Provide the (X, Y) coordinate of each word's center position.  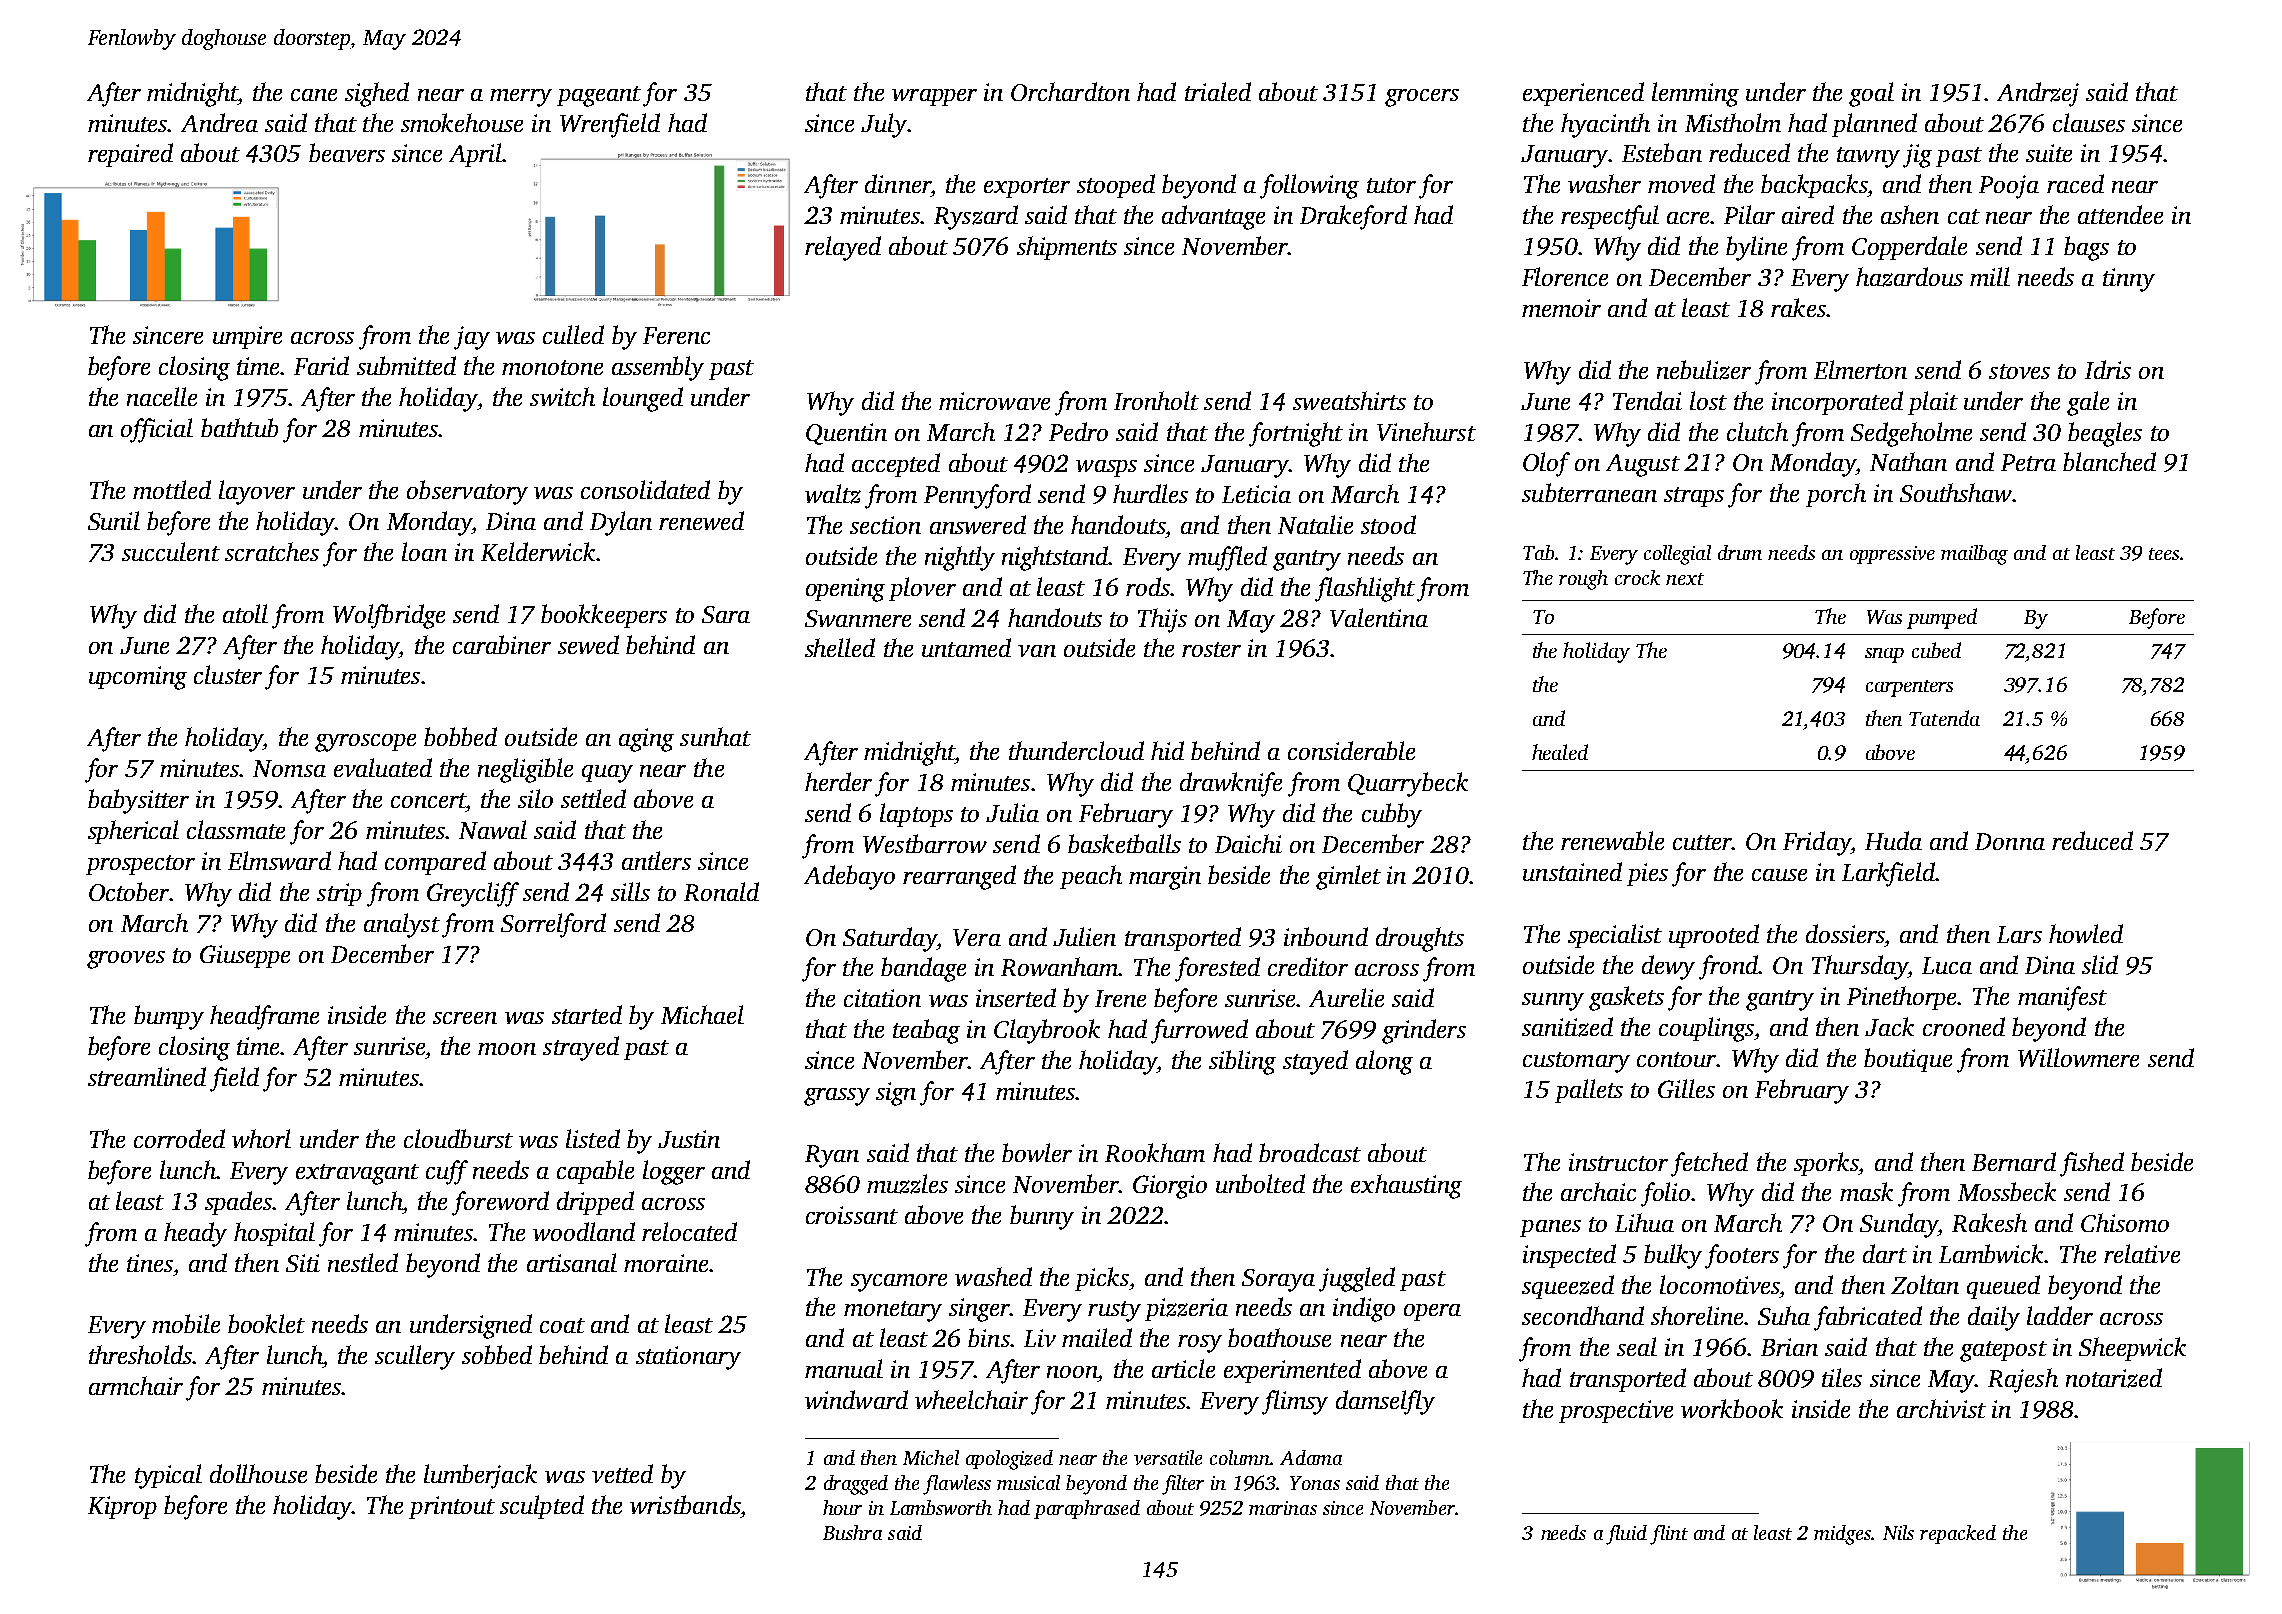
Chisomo (2125, 1222)
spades (238, 1203)
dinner (898, 183)
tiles (1842, 1377)
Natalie (1315, 524)
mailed (1097, 1337)
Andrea (219, 122)
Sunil (114, 520)
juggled (1357, 1279)
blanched (2109, 461)
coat (562, 1325)
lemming (1695, 94)
